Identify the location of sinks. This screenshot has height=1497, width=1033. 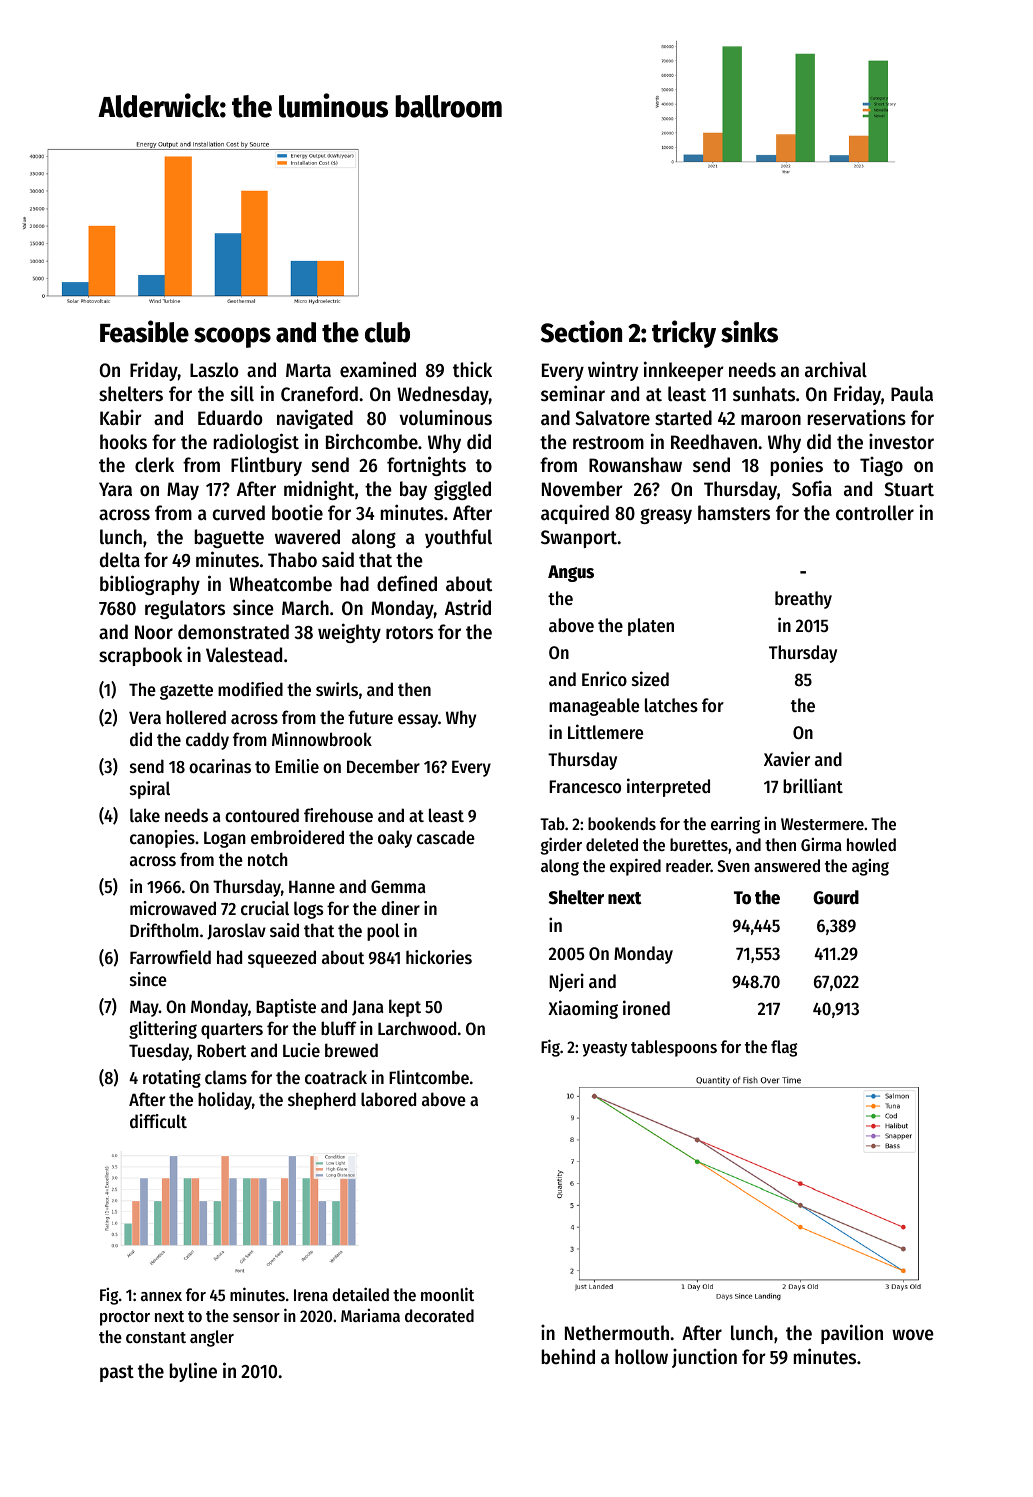
(749, 331).
